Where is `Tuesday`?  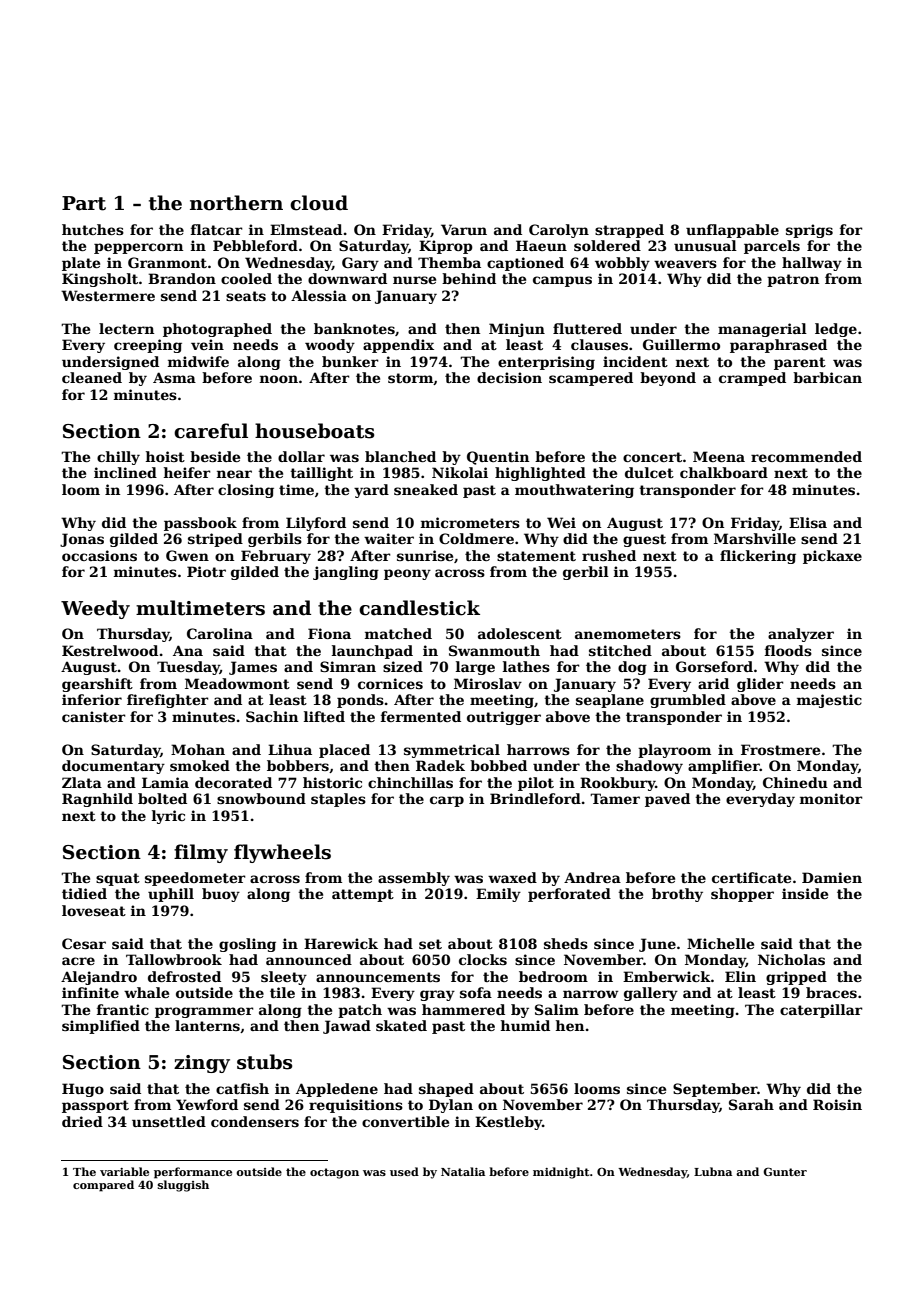 Tuesday is located at coordinates (188, 668).
